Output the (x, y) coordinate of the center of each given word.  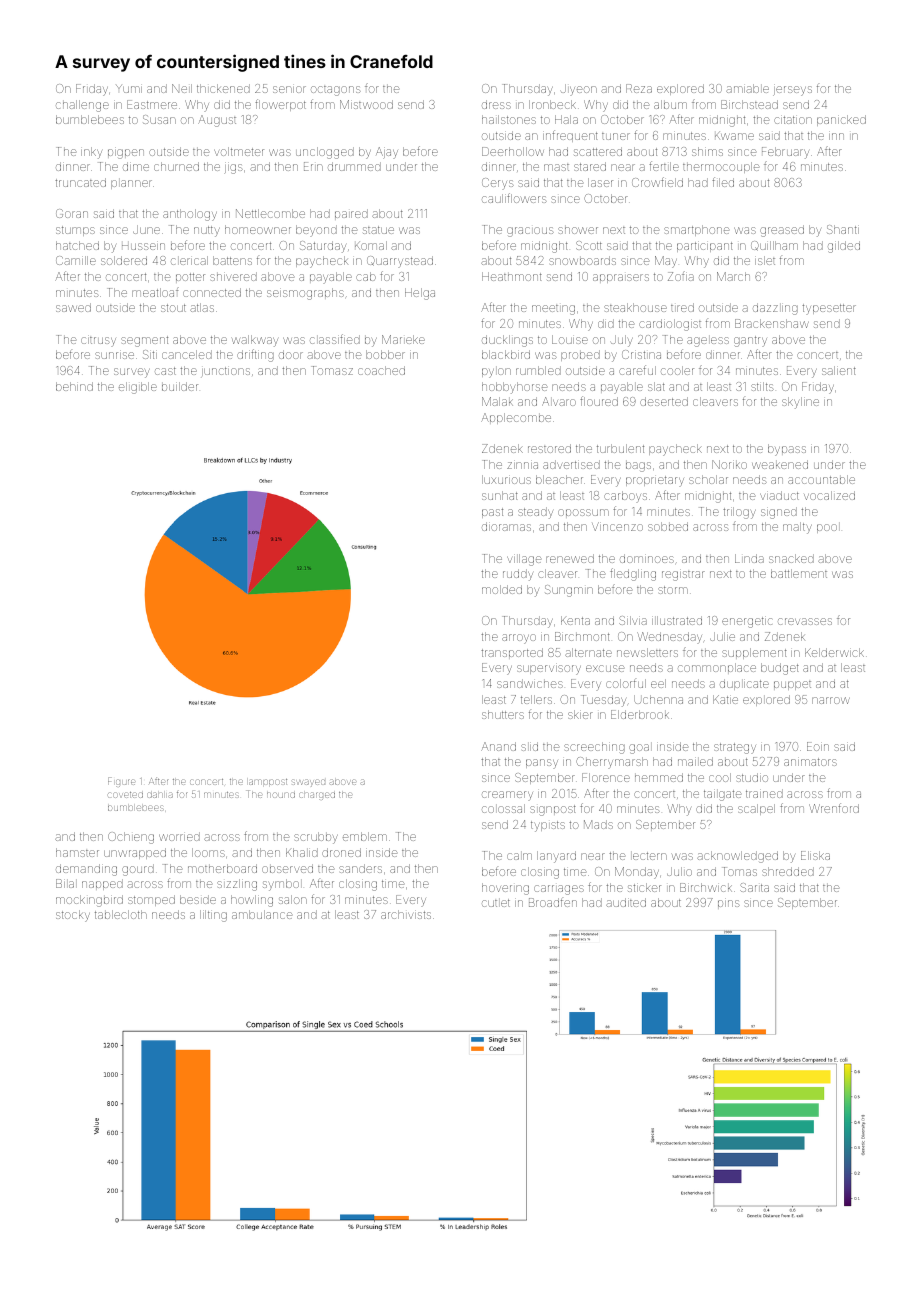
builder (180, 386)
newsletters (647, 652)
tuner (616, 136)
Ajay (387, 153)
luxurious (506, 479)
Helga (420, 294)
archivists (406, 914)
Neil (182, 88)
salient (839, 370)
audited (626, 902)
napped (102, 884)
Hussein (143, 246)
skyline (800, 403)
